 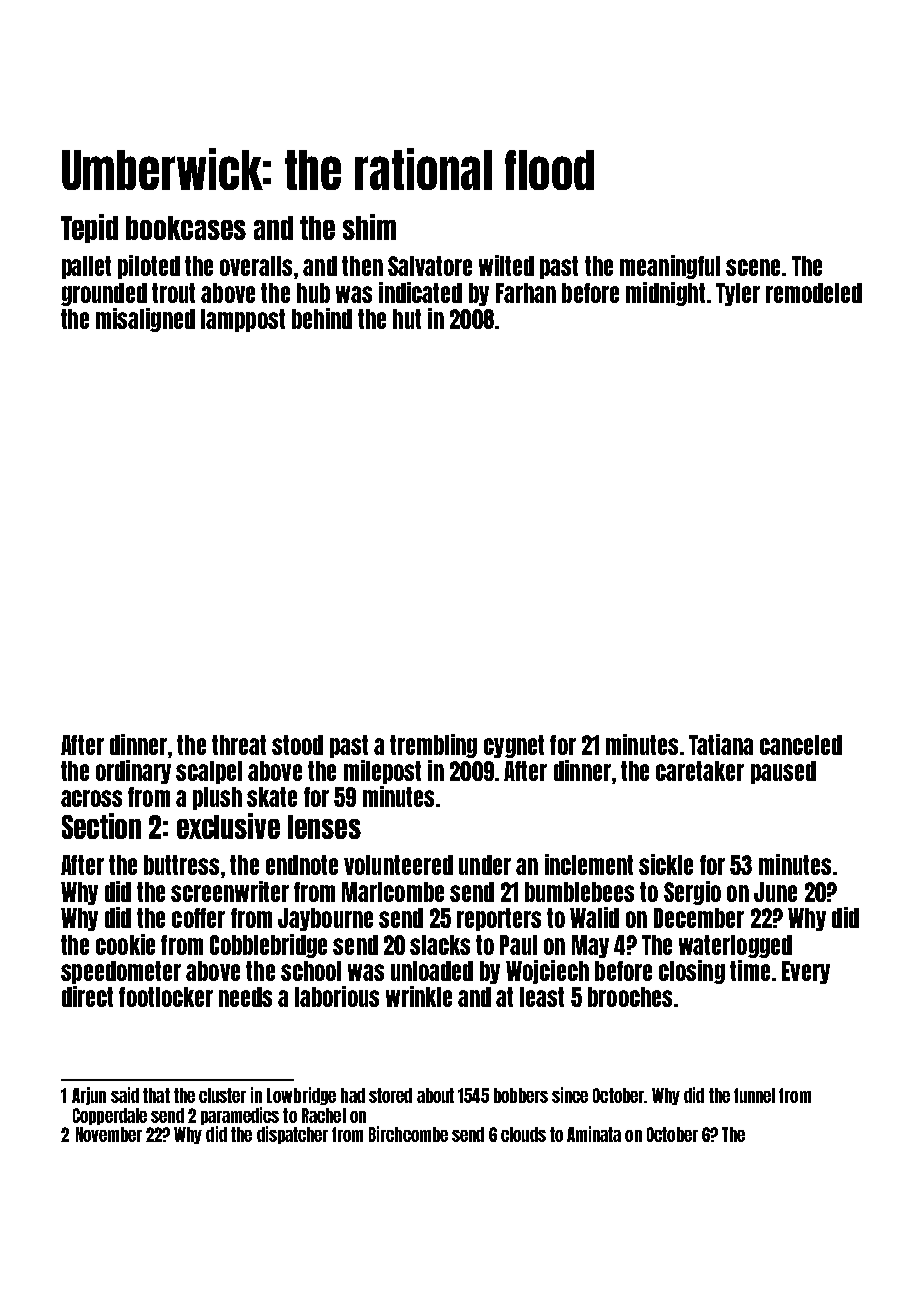 What do you see at coordinates (814, 293) in the document?
I see `remodeled` at bounding box center [814, 293].
